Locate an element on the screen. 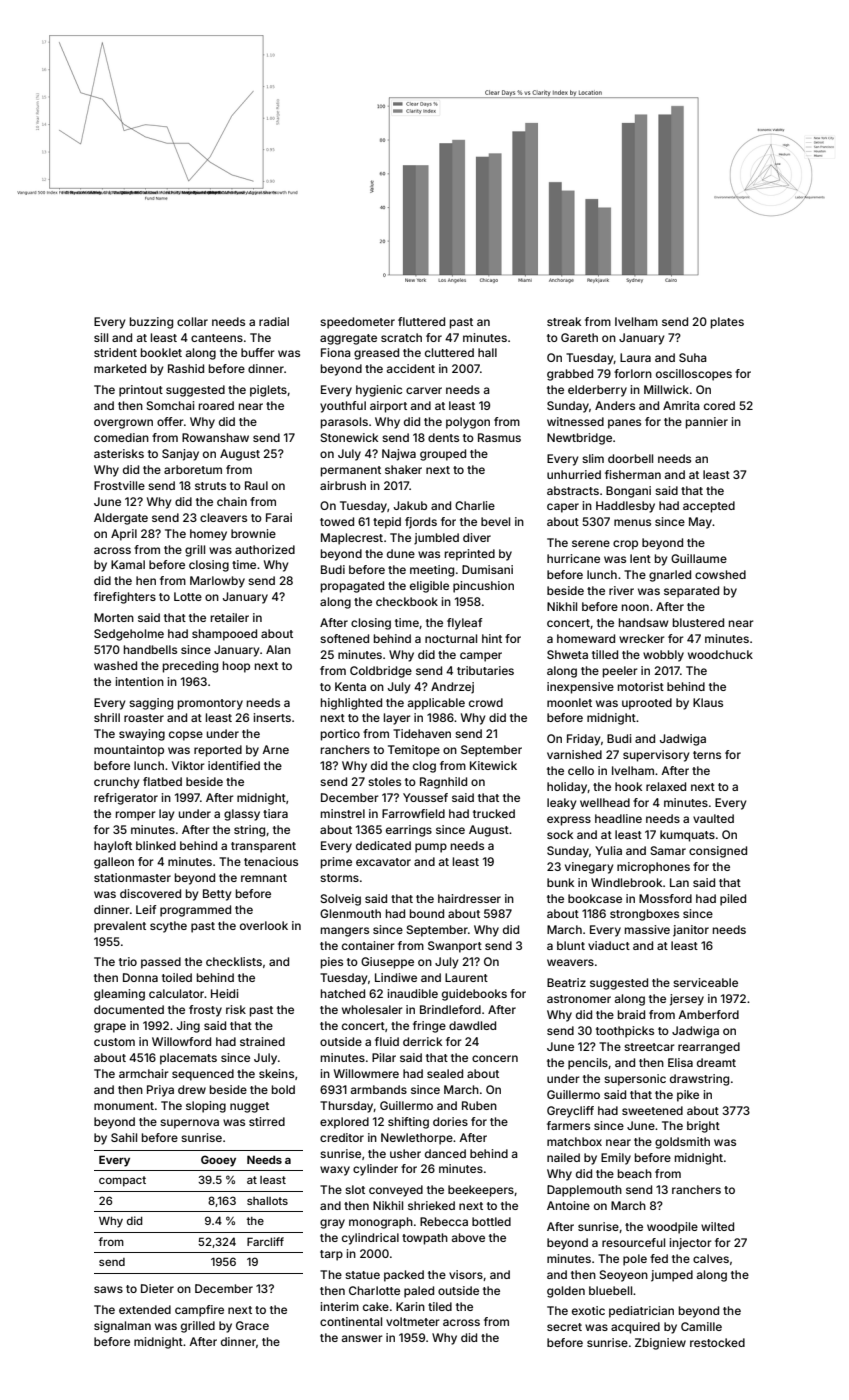  hayloft is located at coordinates (113, 847).
